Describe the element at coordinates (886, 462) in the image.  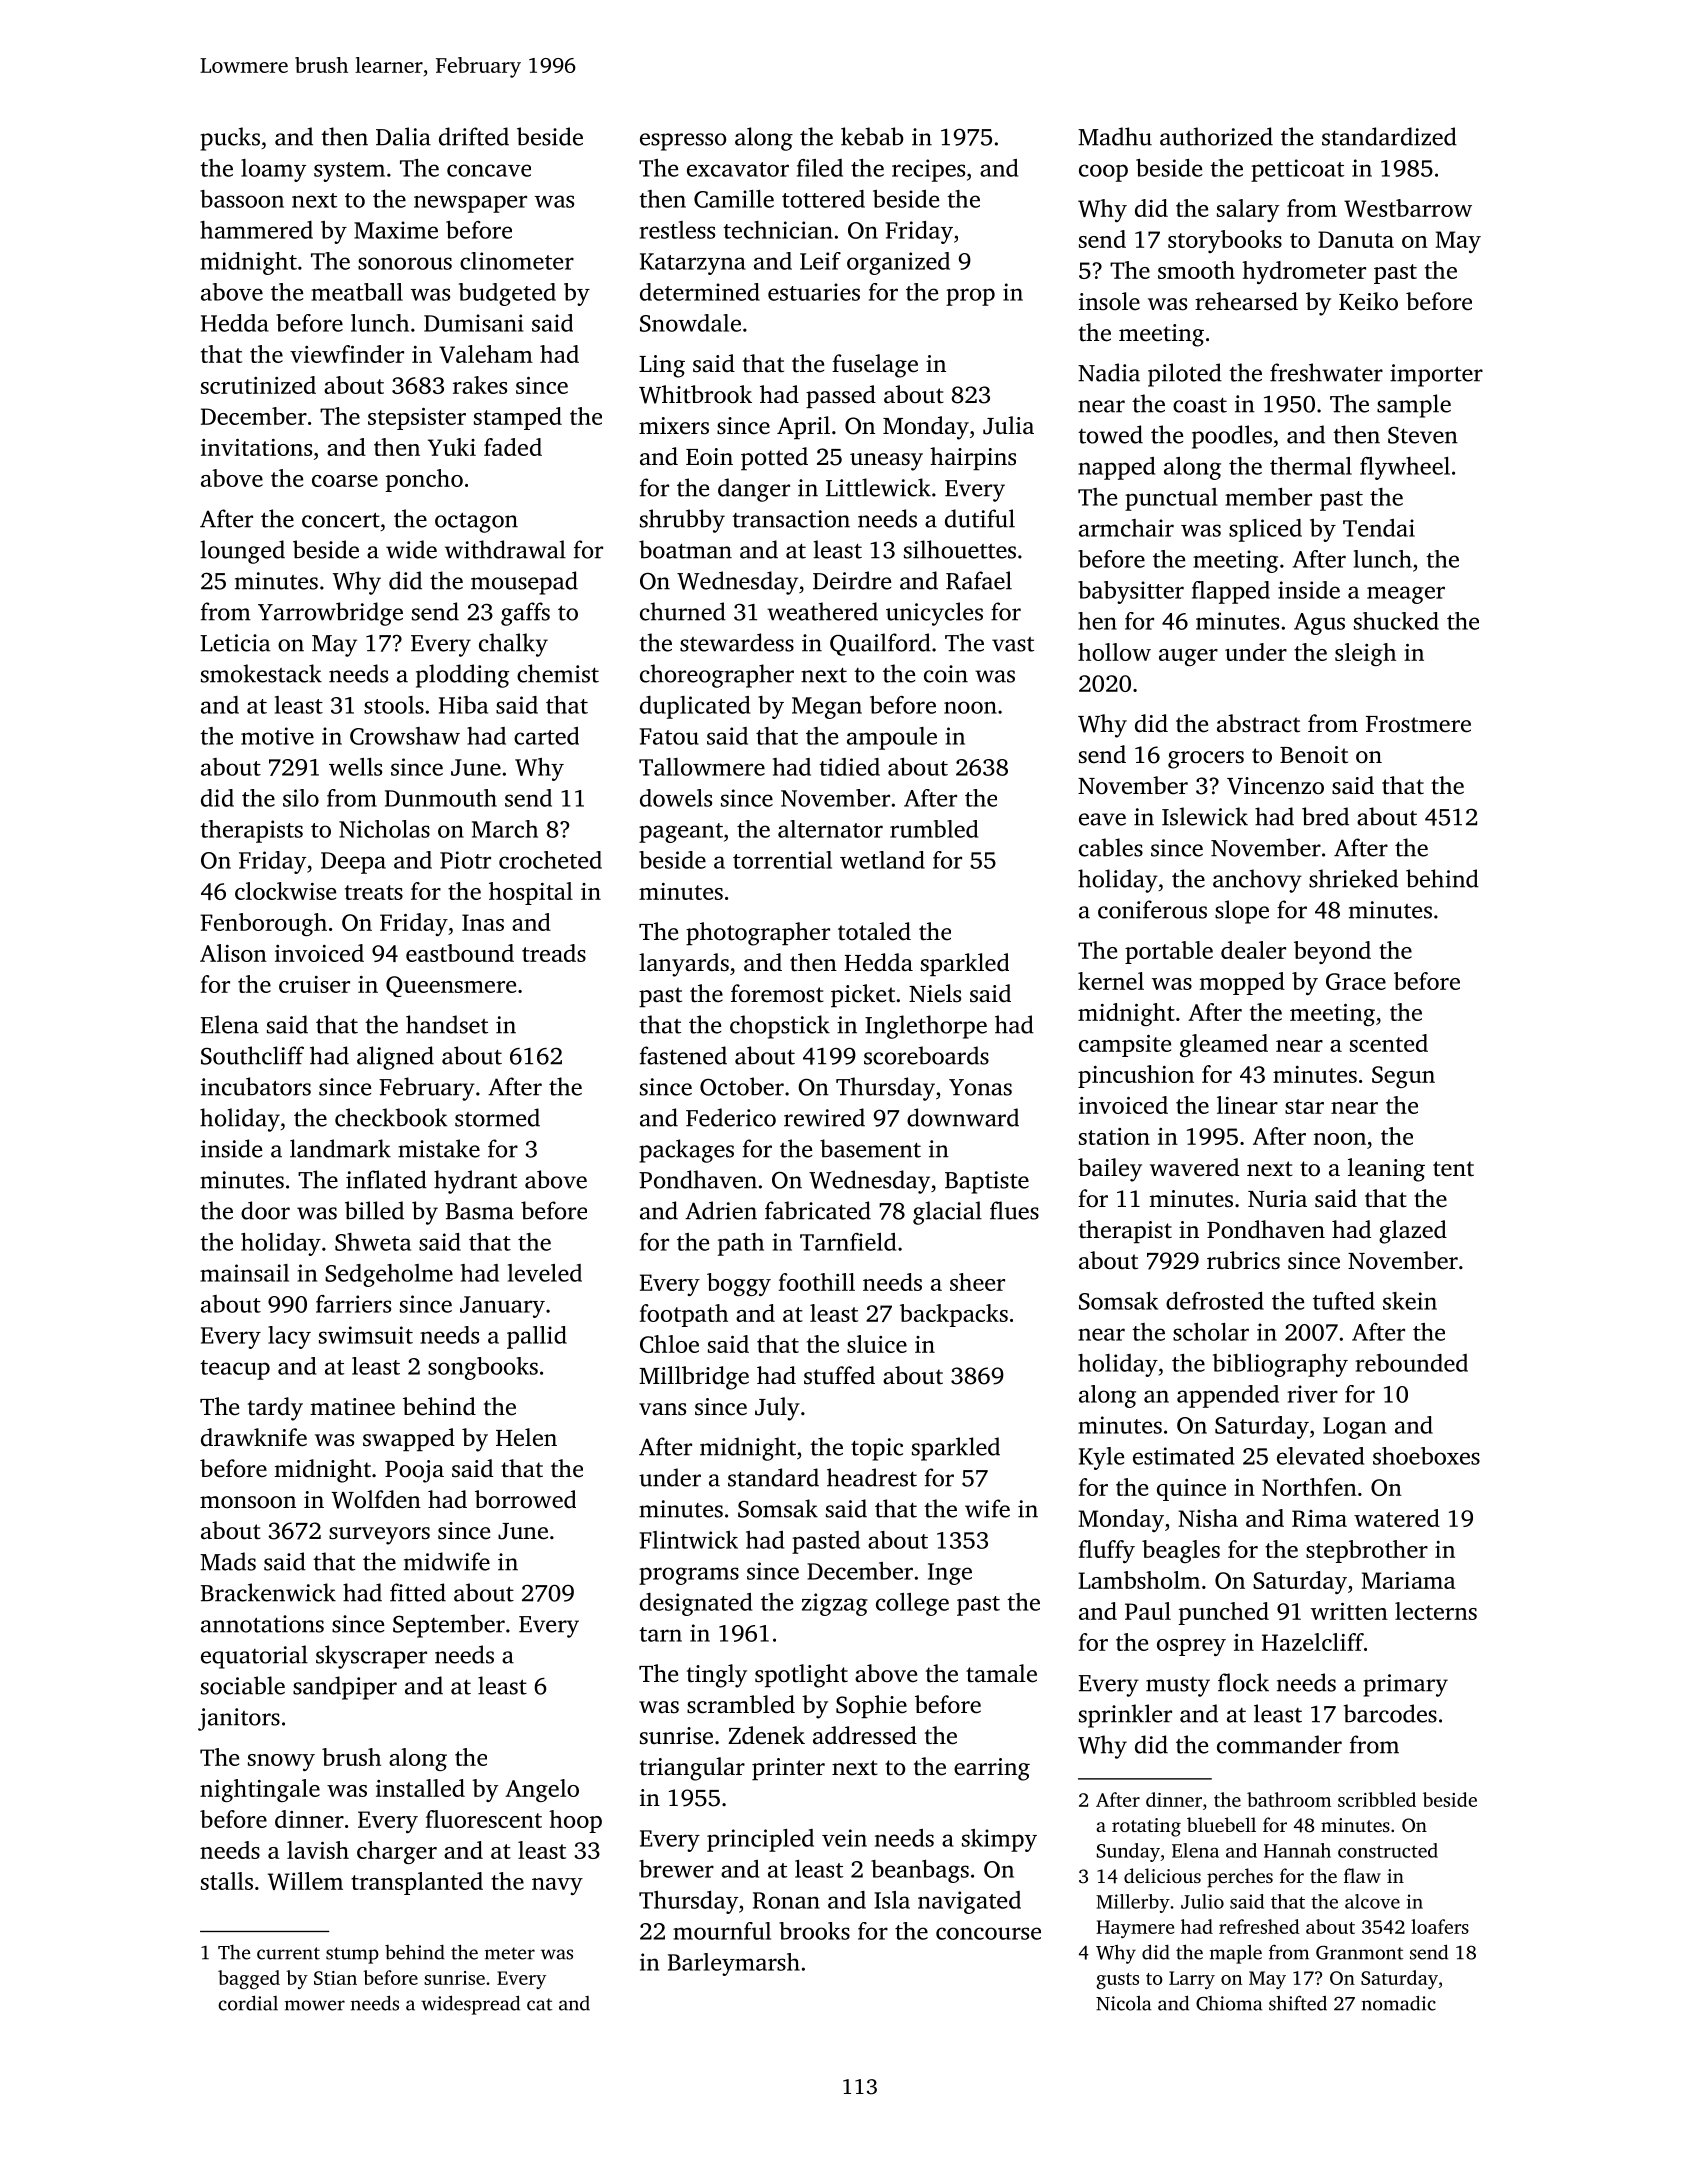
I see `uneasy` at that location.
